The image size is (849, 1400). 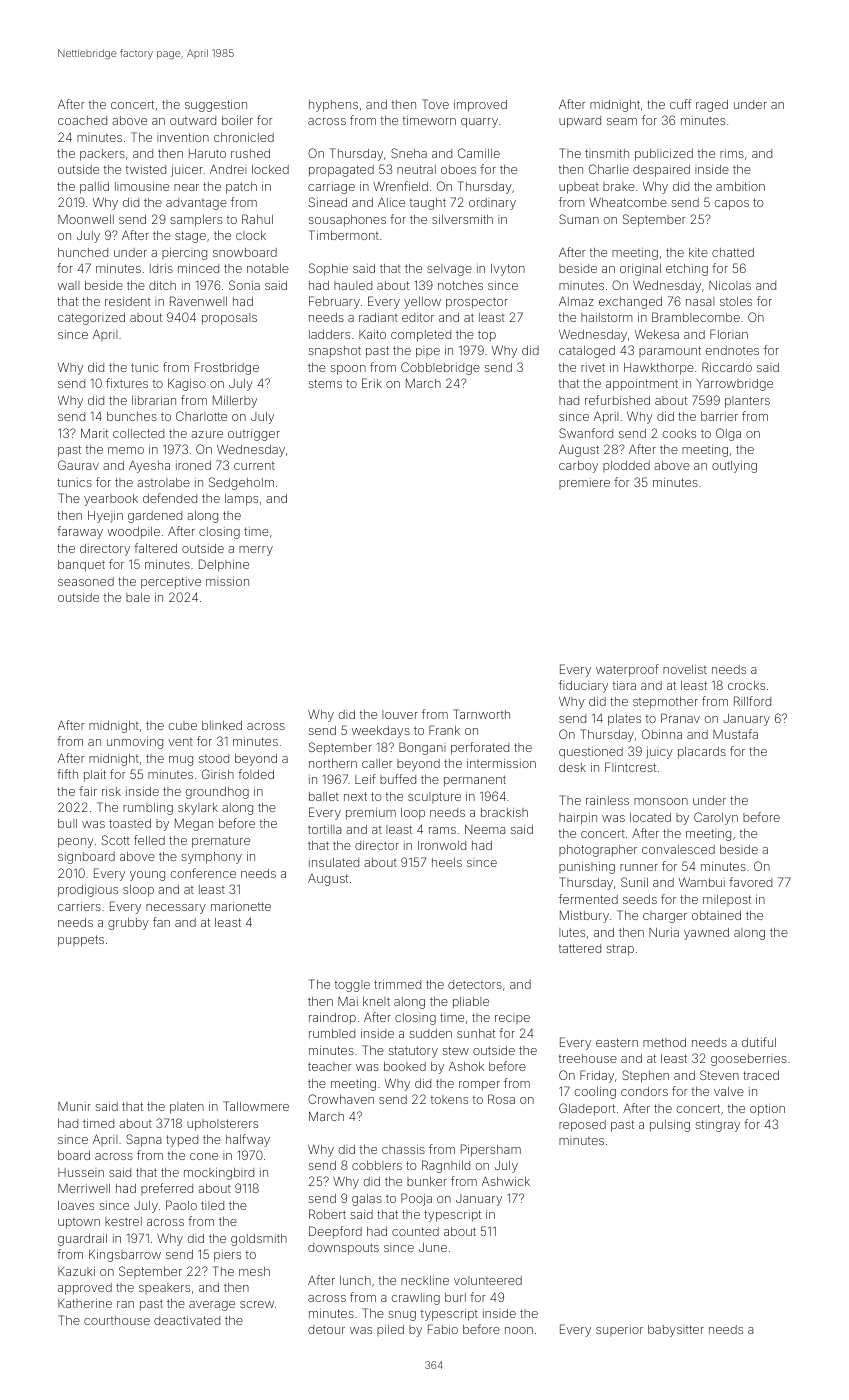 What do you see at coordinates (492, 204) in the image?
I see `ordinary` at bounding box center [492, 204].
